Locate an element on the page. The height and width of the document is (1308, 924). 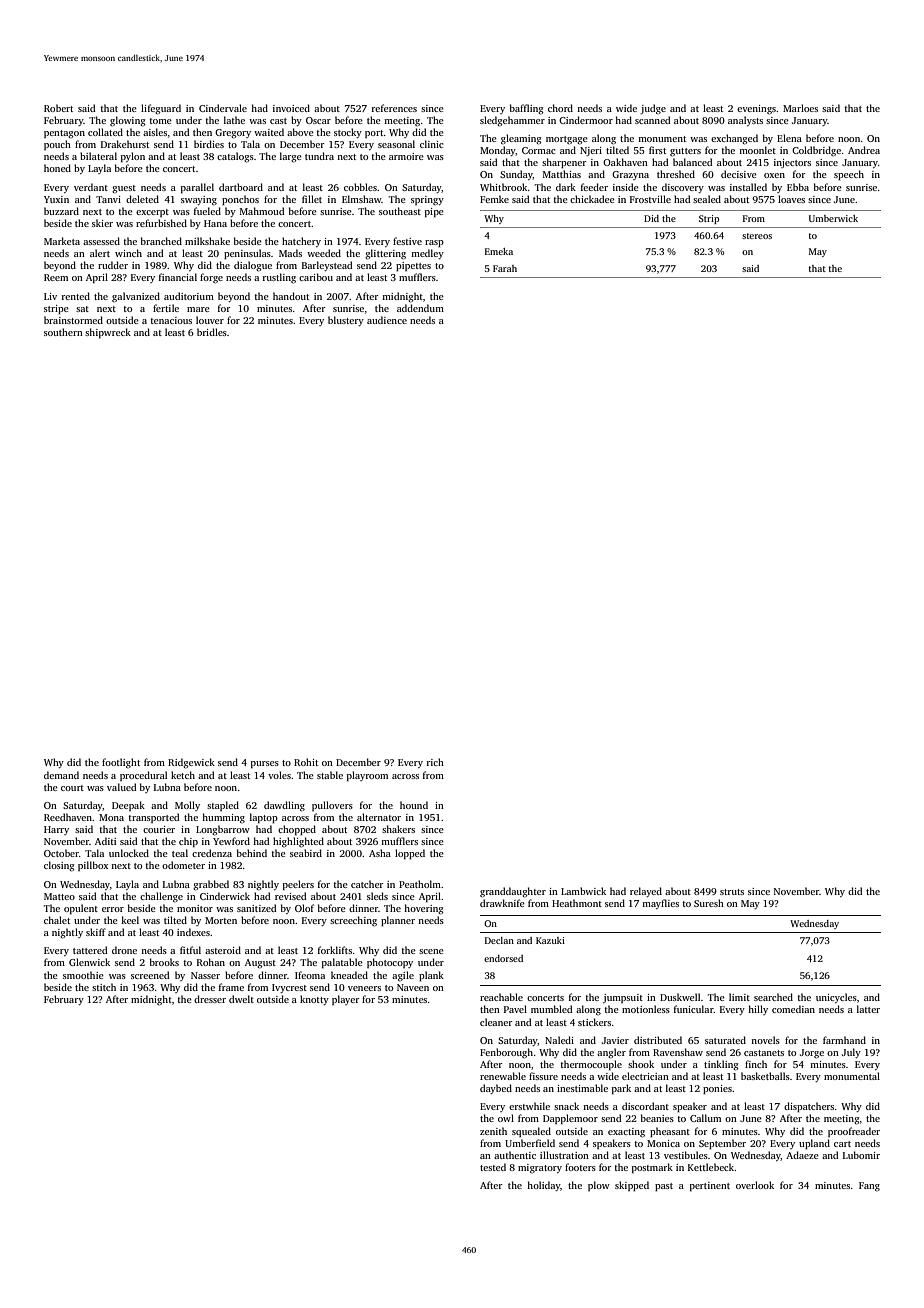
lifeguard is located at coordinates (161, 109).
